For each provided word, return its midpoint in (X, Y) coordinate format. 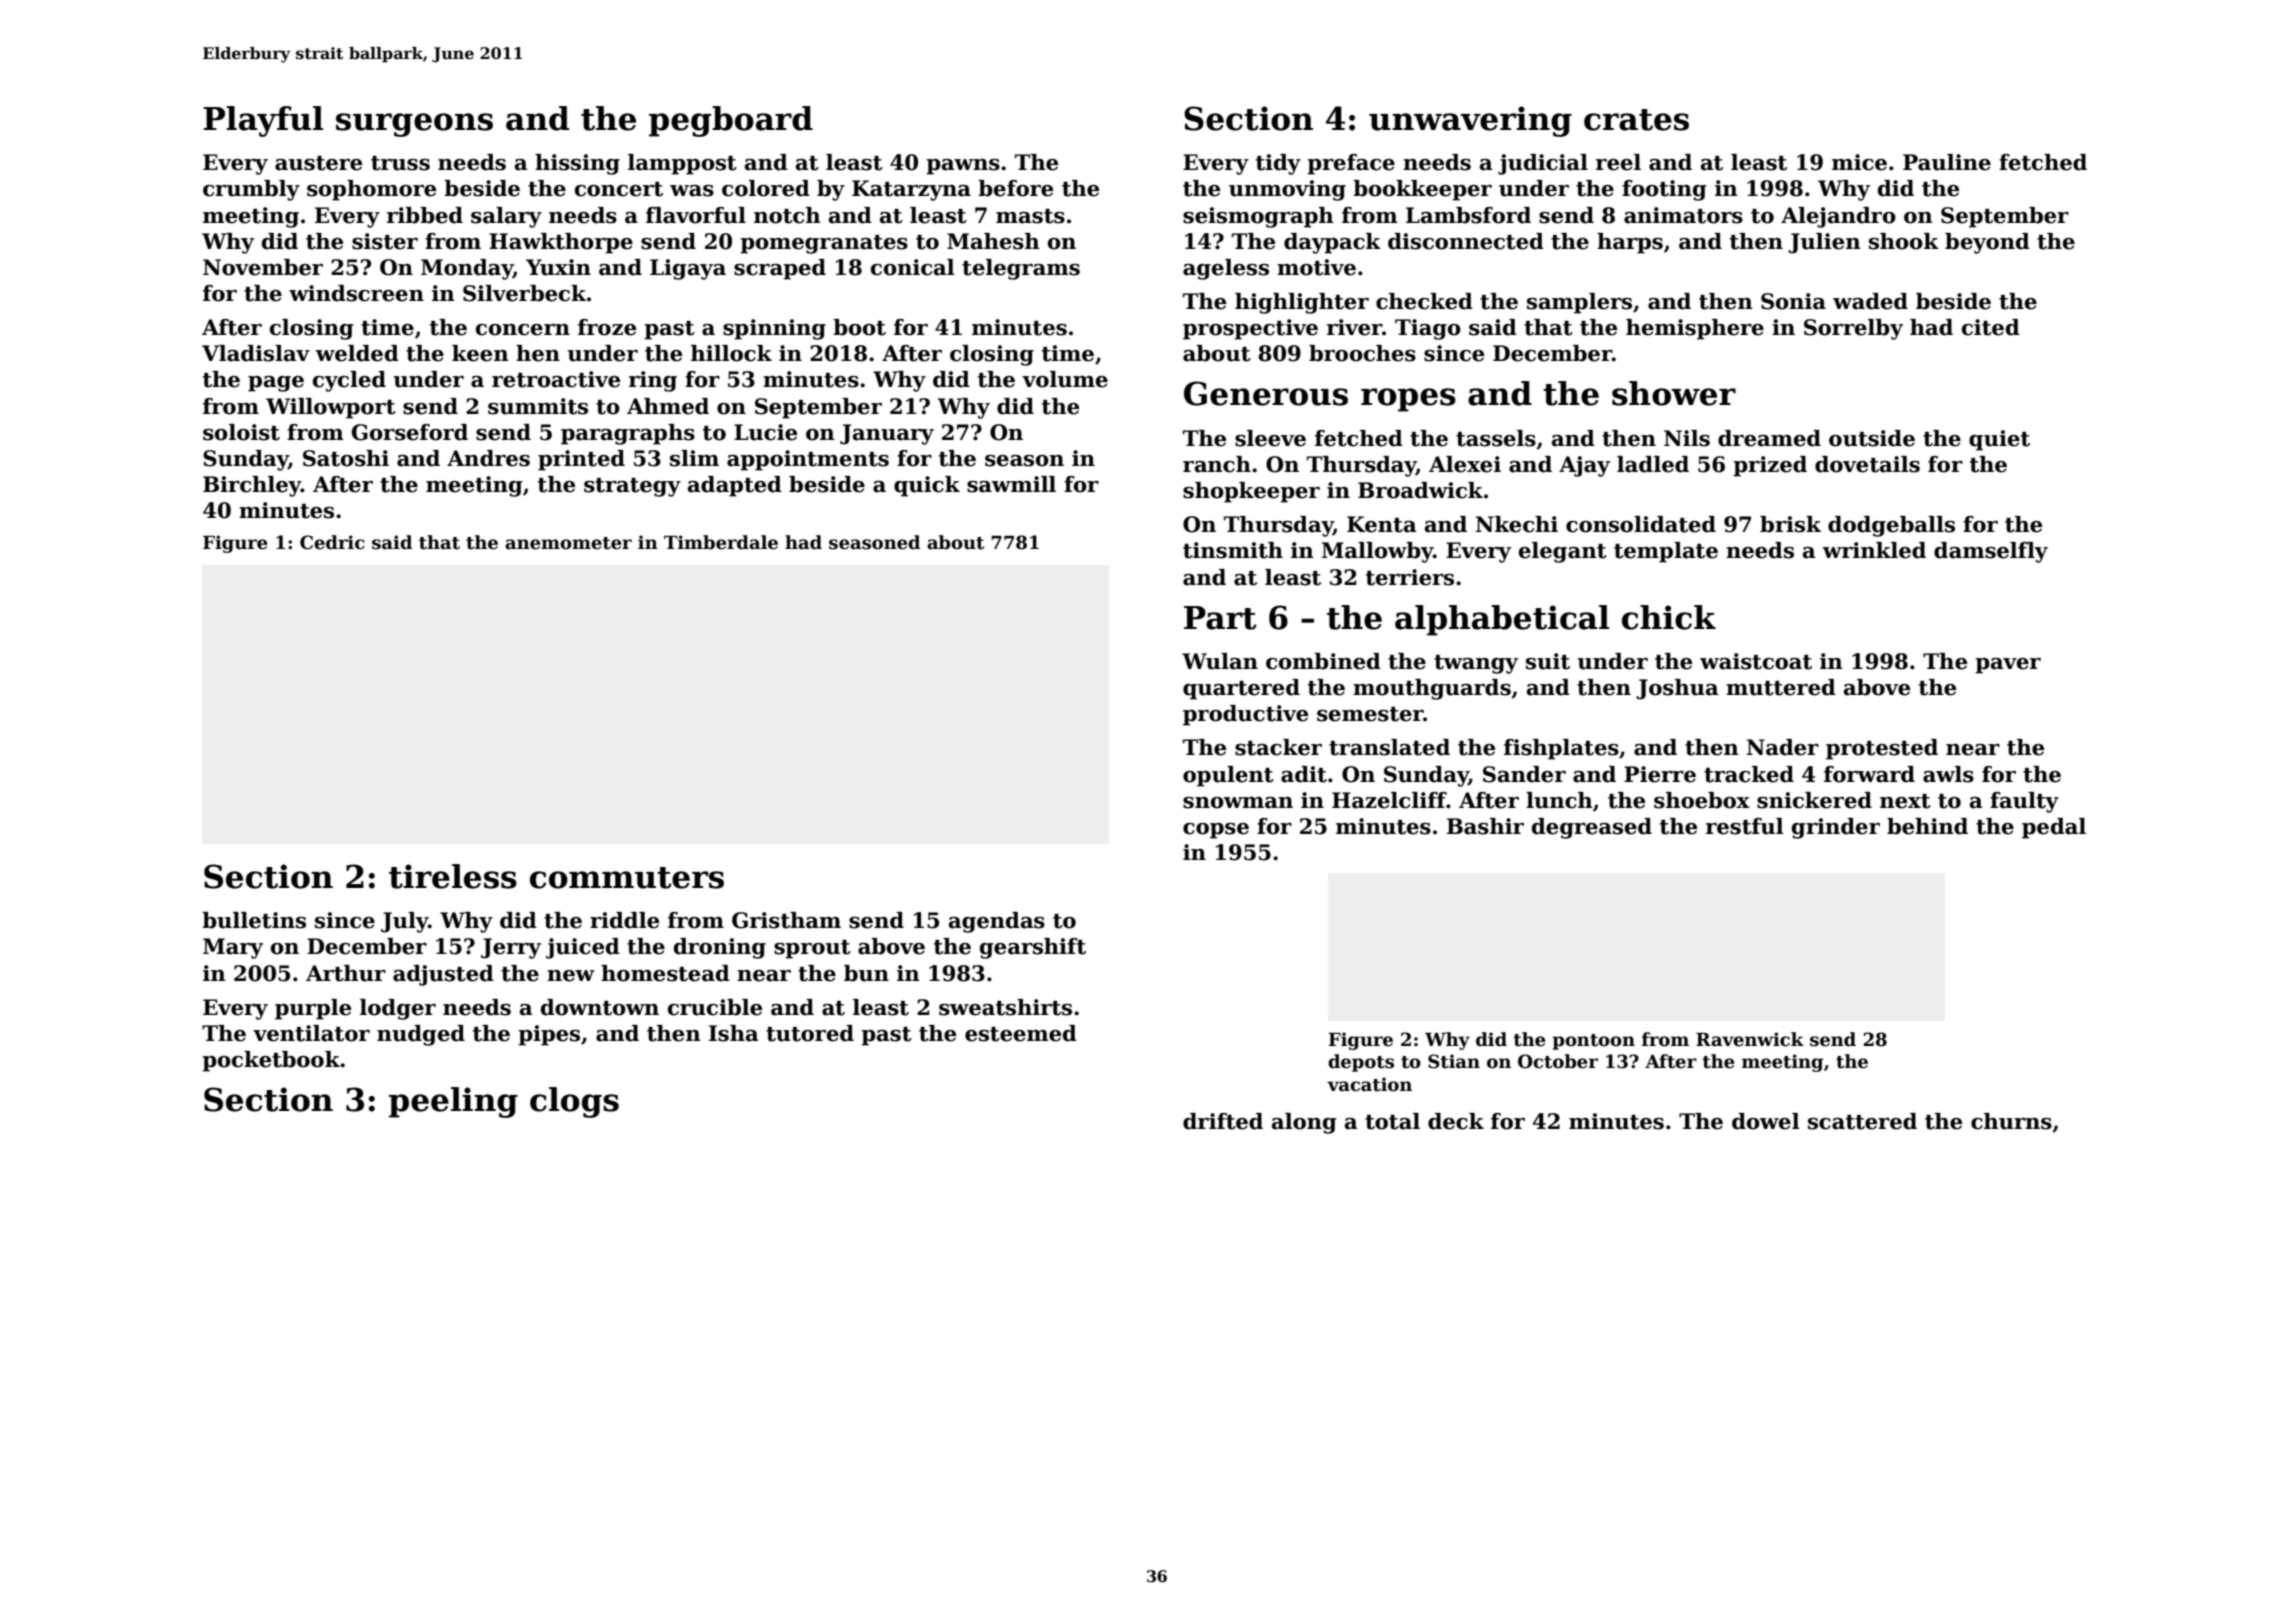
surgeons (414, 125)
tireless (453, 876)
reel (1618, 162)
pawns (963, 167)
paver (2008, 666)
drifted (1223, 1121)
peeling (453, 1102)
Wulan (1220, 661)
